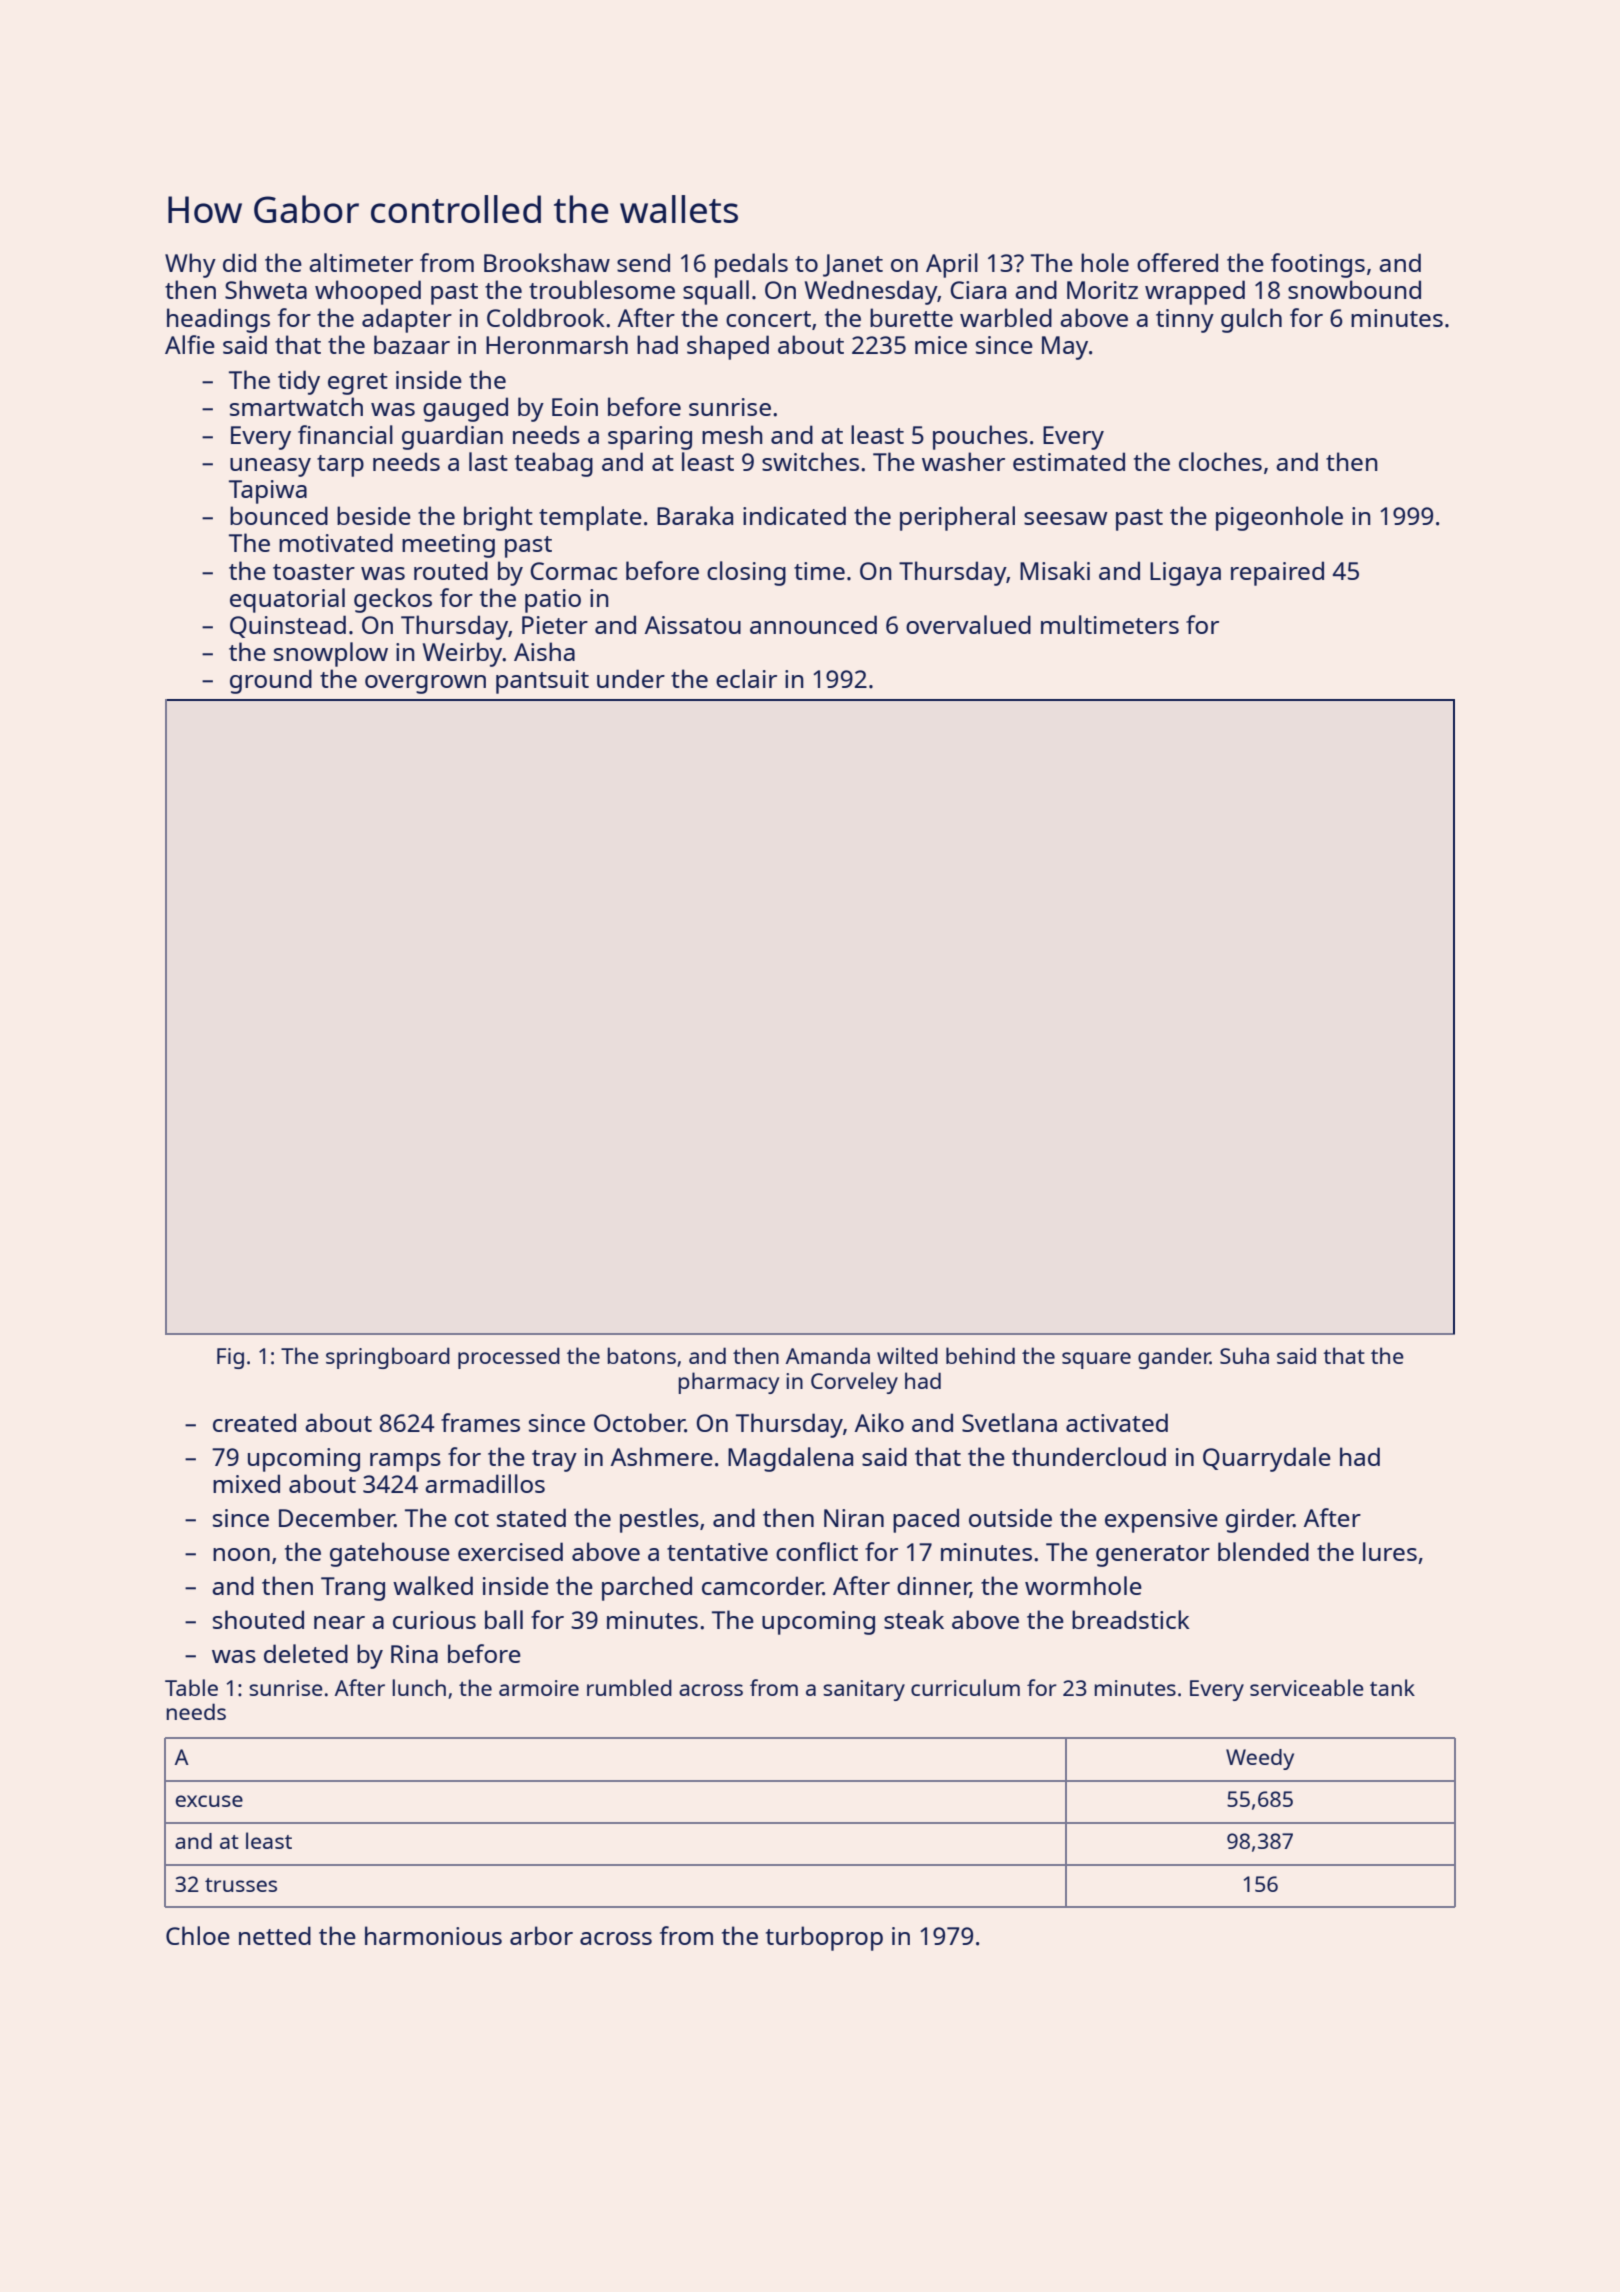 Image resolution: width=1620 pixels, height=2292 pixels. Describe the element at coordinates (198, 1935) in the screenshot. I see `Chloe` at that location.
